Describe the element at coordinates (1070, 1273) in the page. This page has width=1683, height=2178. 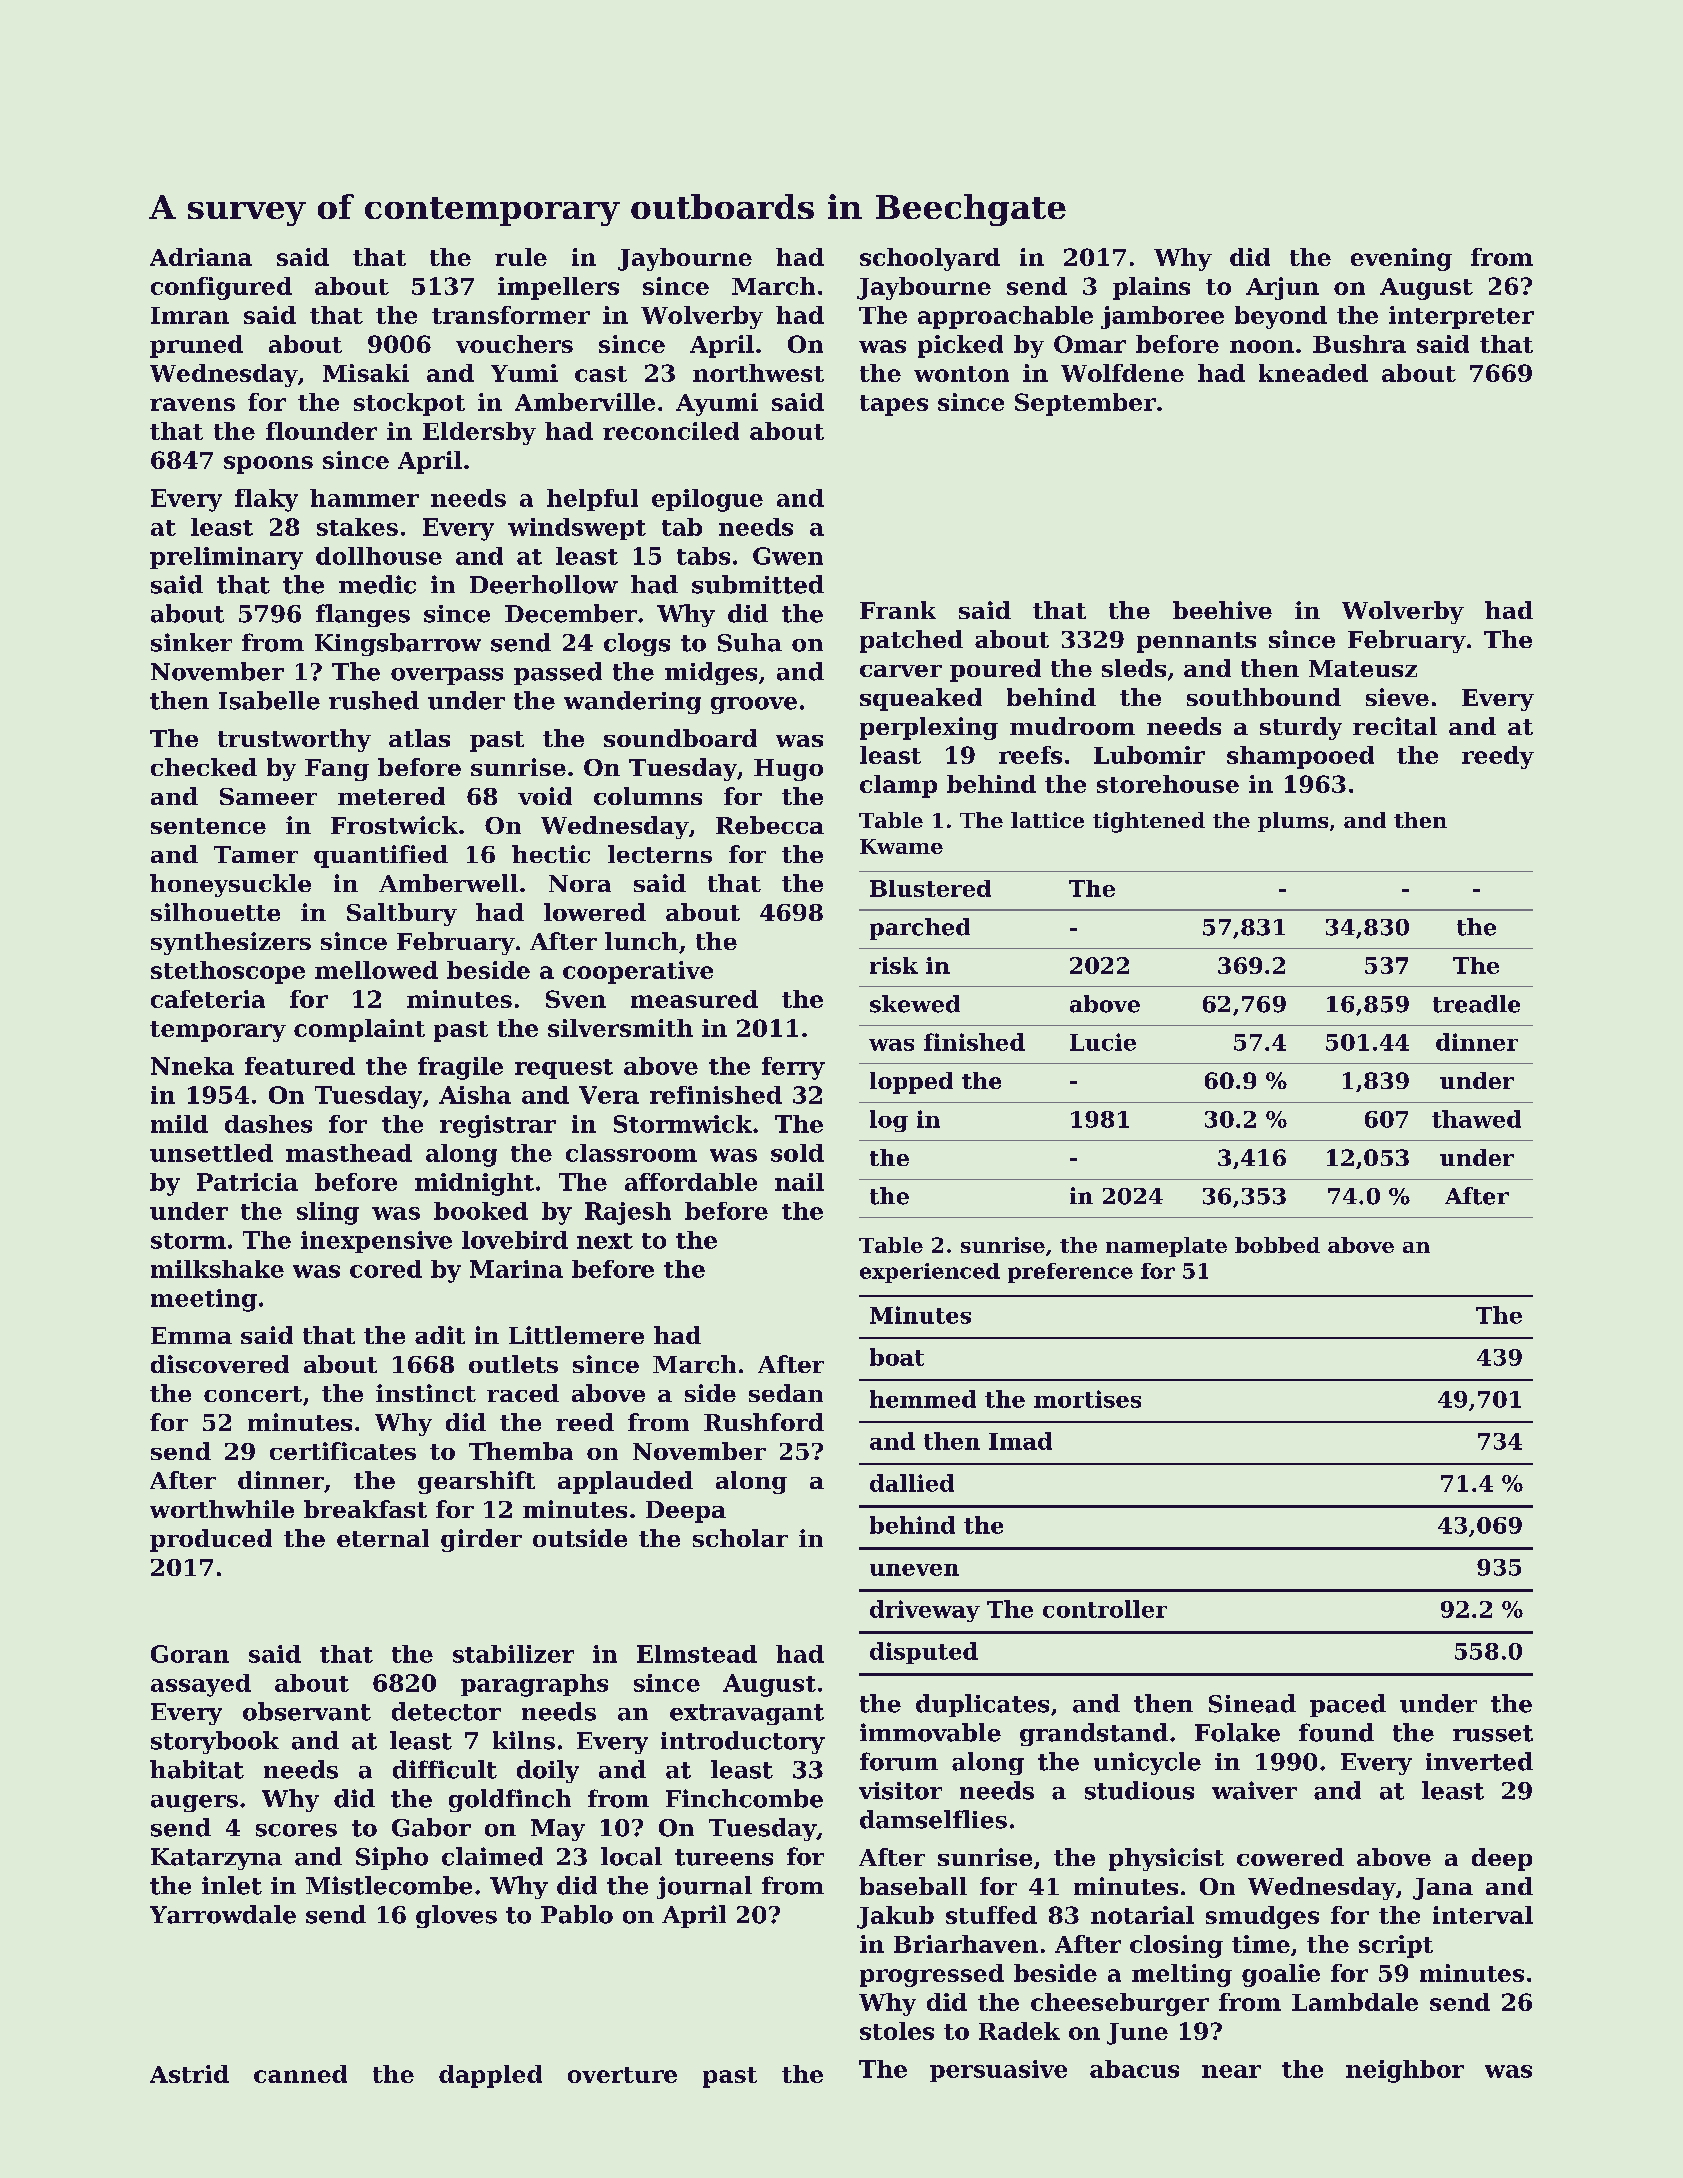
I see `preference` at that location.
